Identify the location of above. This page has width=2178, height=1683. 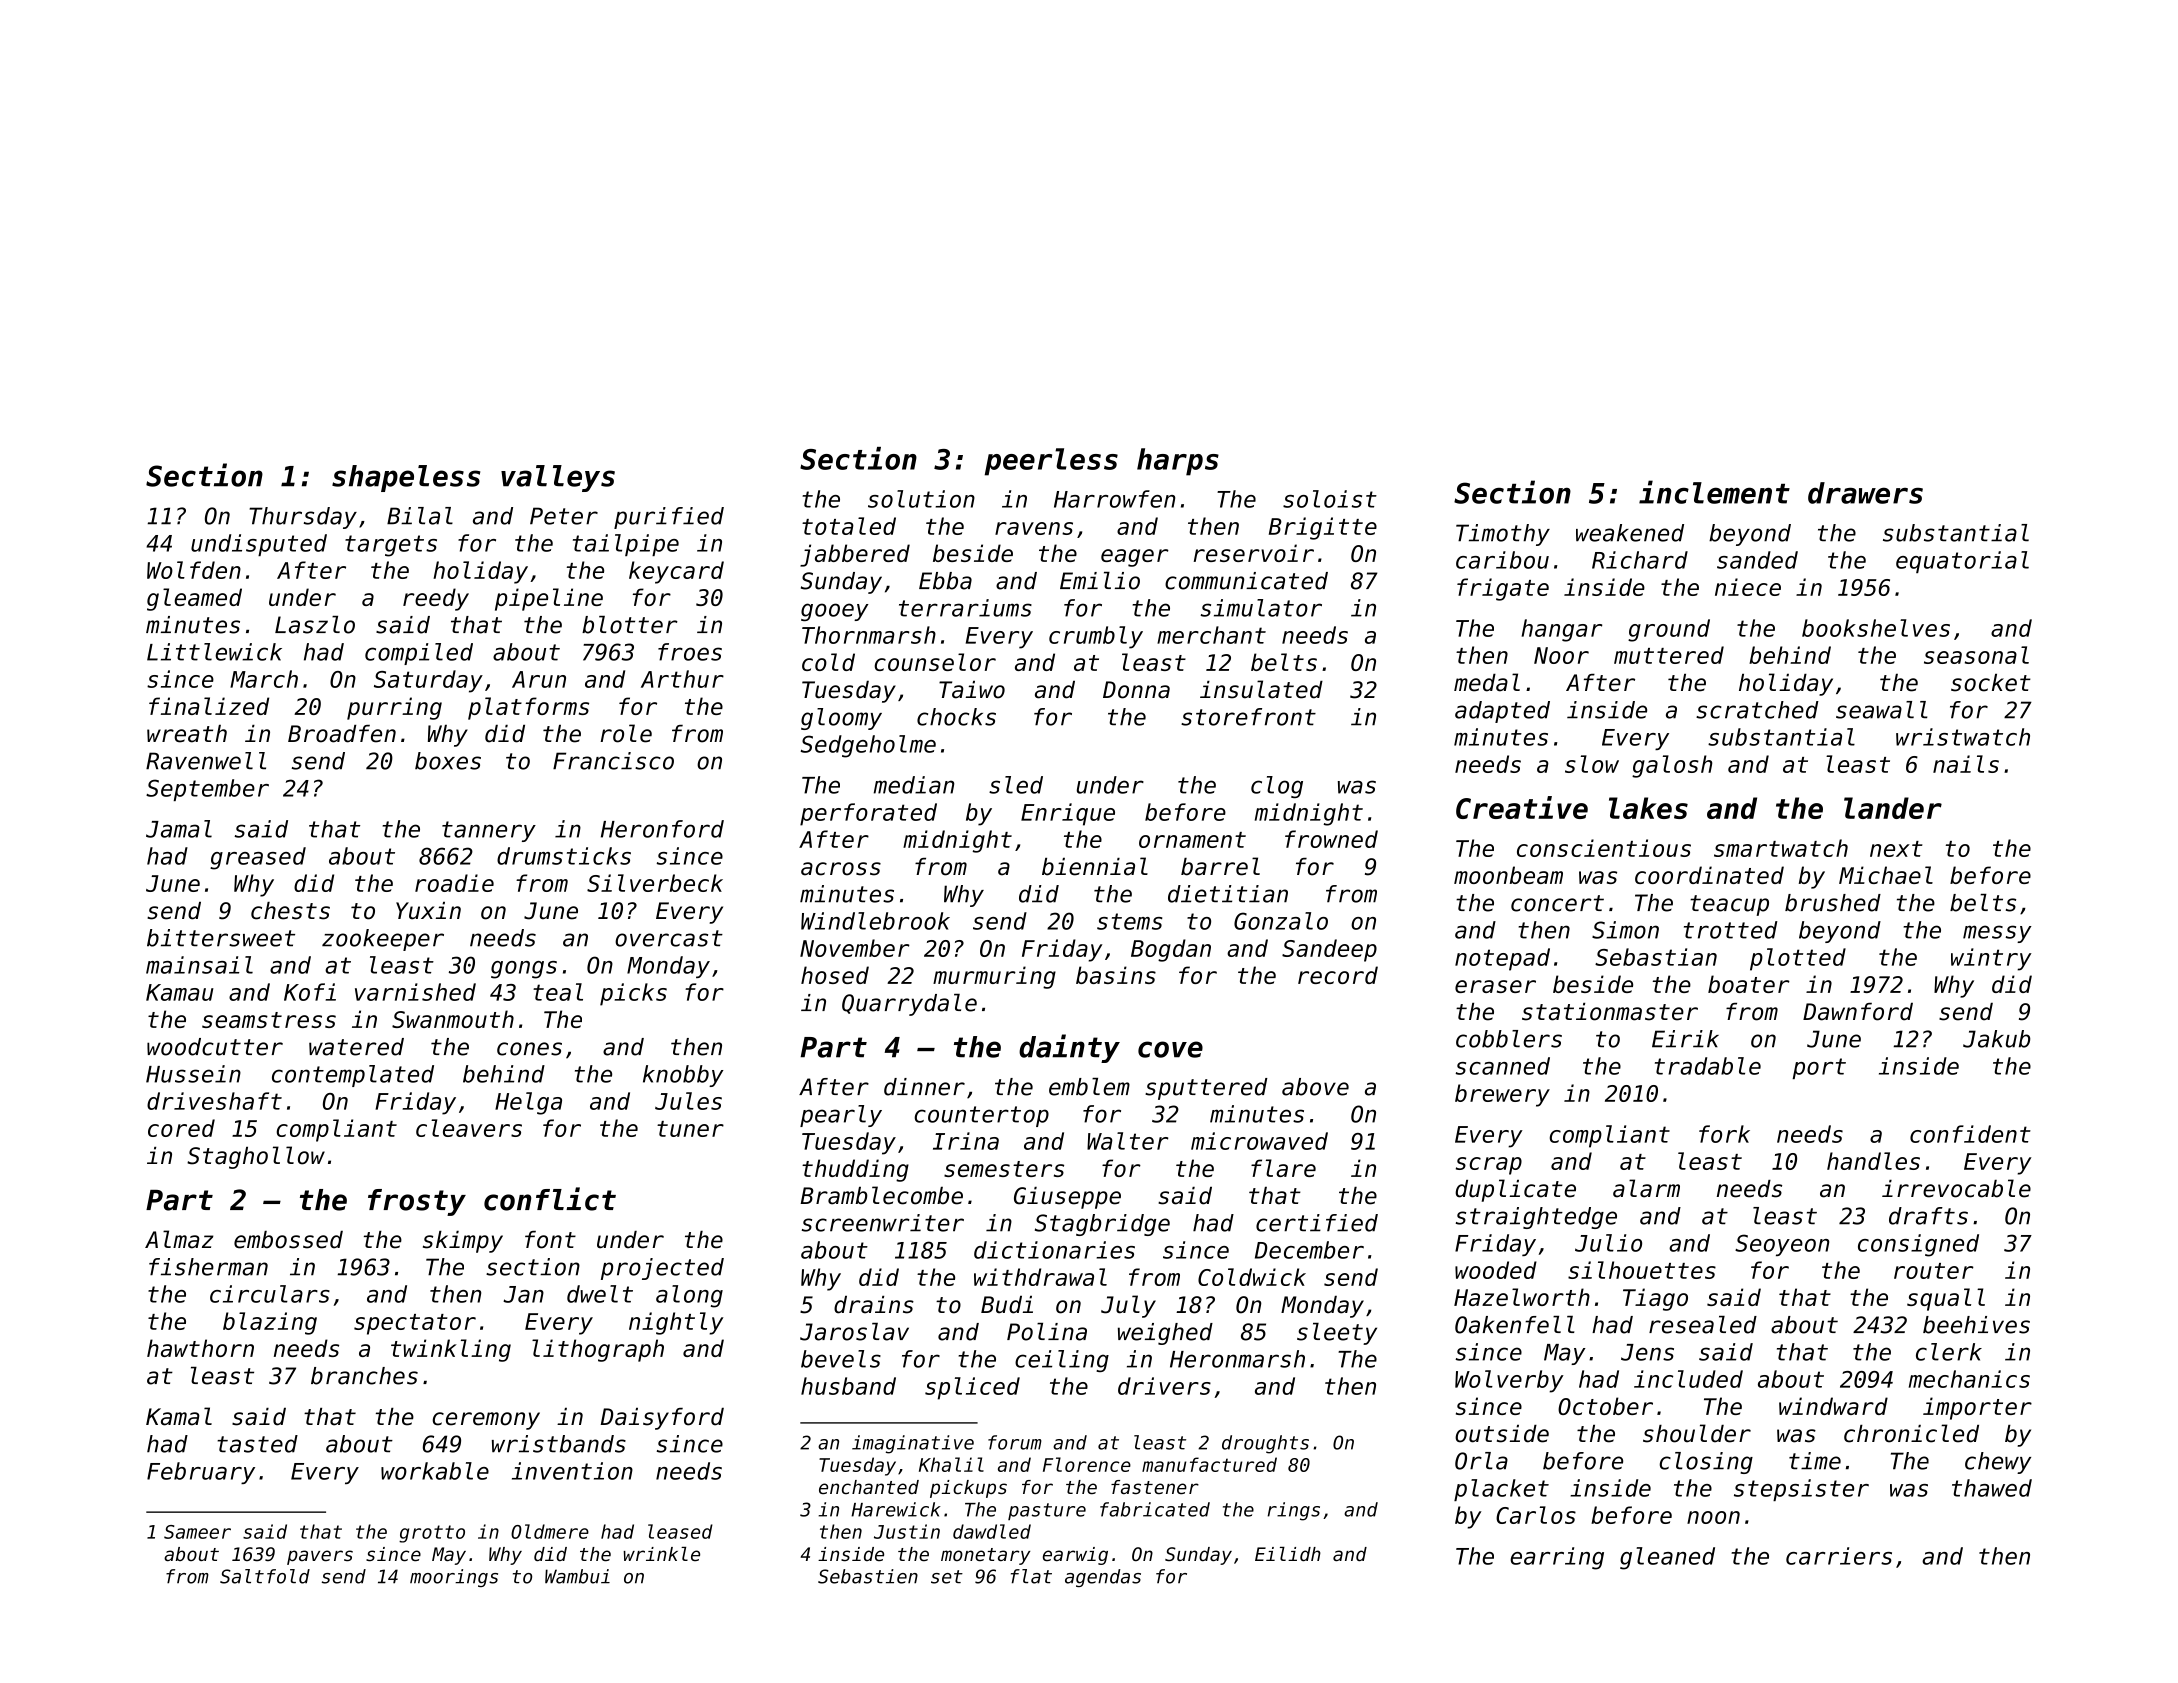
(1315, 1087).
